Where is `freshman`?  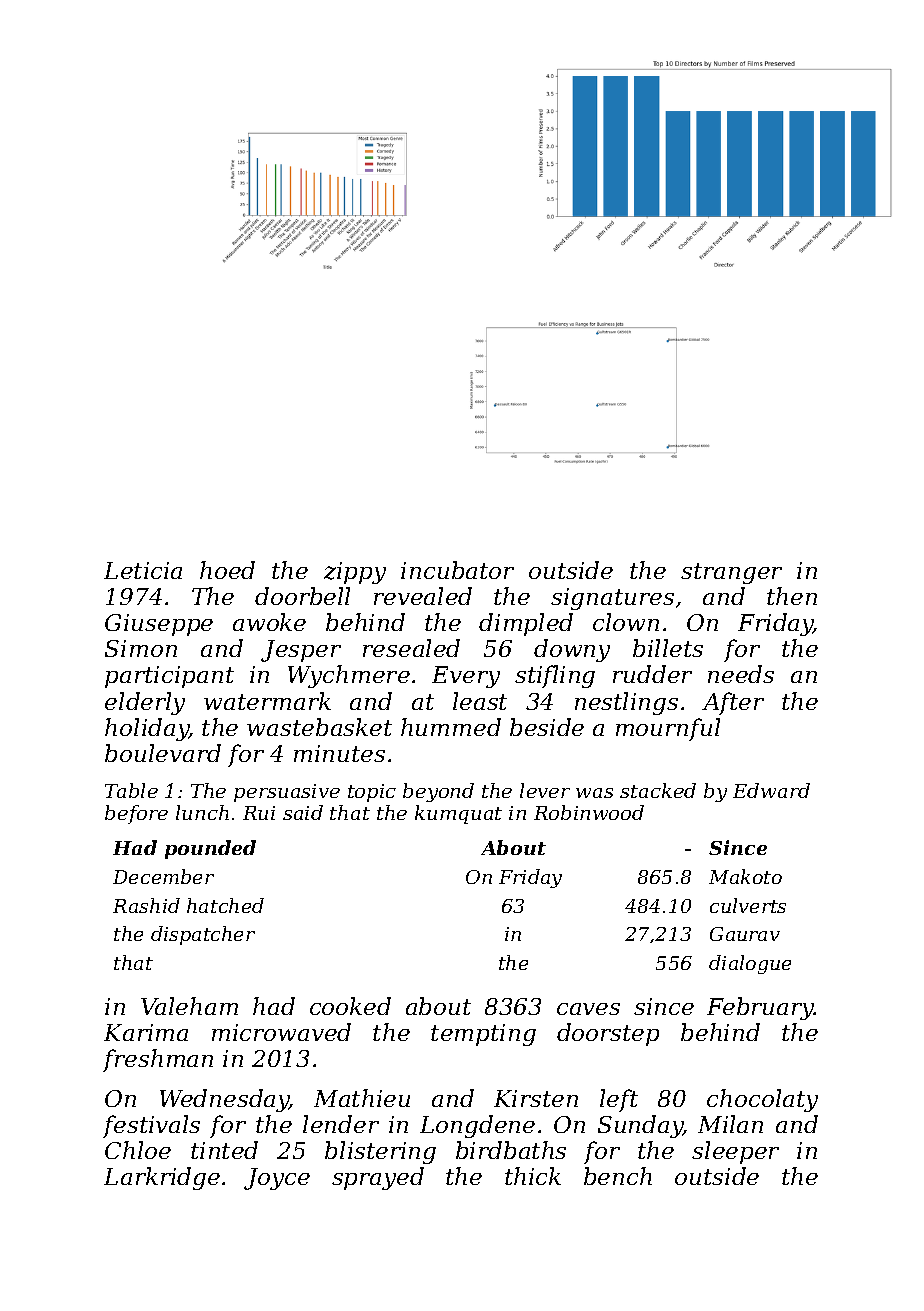 freshman is located at coordinates (158, 1060).
